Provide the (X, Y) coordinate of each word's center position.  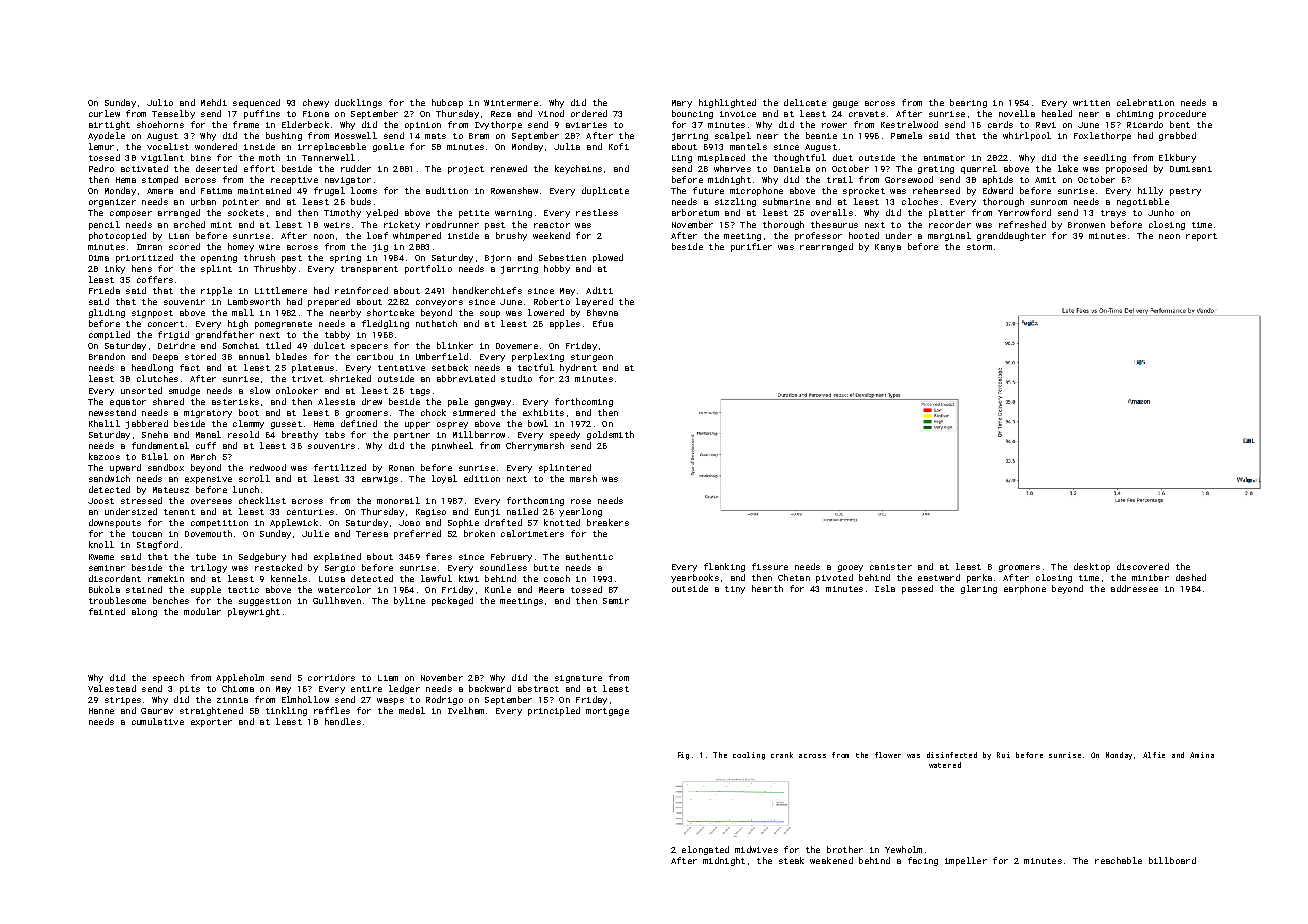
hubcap (447, 103)
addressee (1134, 588)
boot (249, 412)
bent (1180, 124)
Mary (682, 104)
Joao (409, 523)
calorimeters (532, 533)
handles (343, 721)
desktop (1092, 567)
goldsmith (610, 435)
